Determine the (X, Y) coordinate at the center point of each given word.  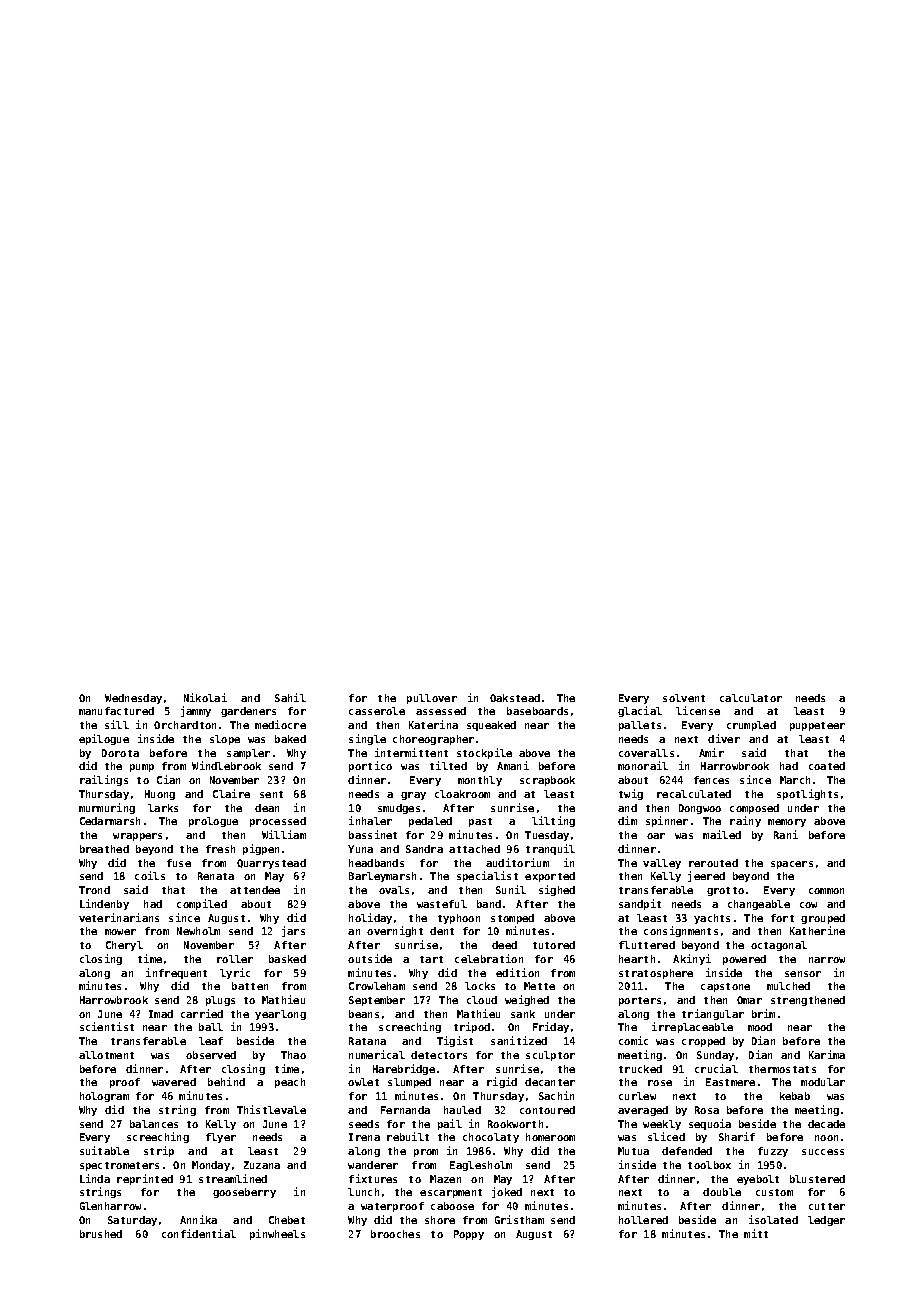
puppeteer (817, 726)
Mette (539, 986)
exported (550, 877)
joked (507, 1192)
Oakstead (515, 698)
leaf (211, 1041)
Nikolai (205, 697)
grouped (823, 919)
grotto (725, 891)
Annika (198, 1219)
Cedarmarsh (110, 821)
